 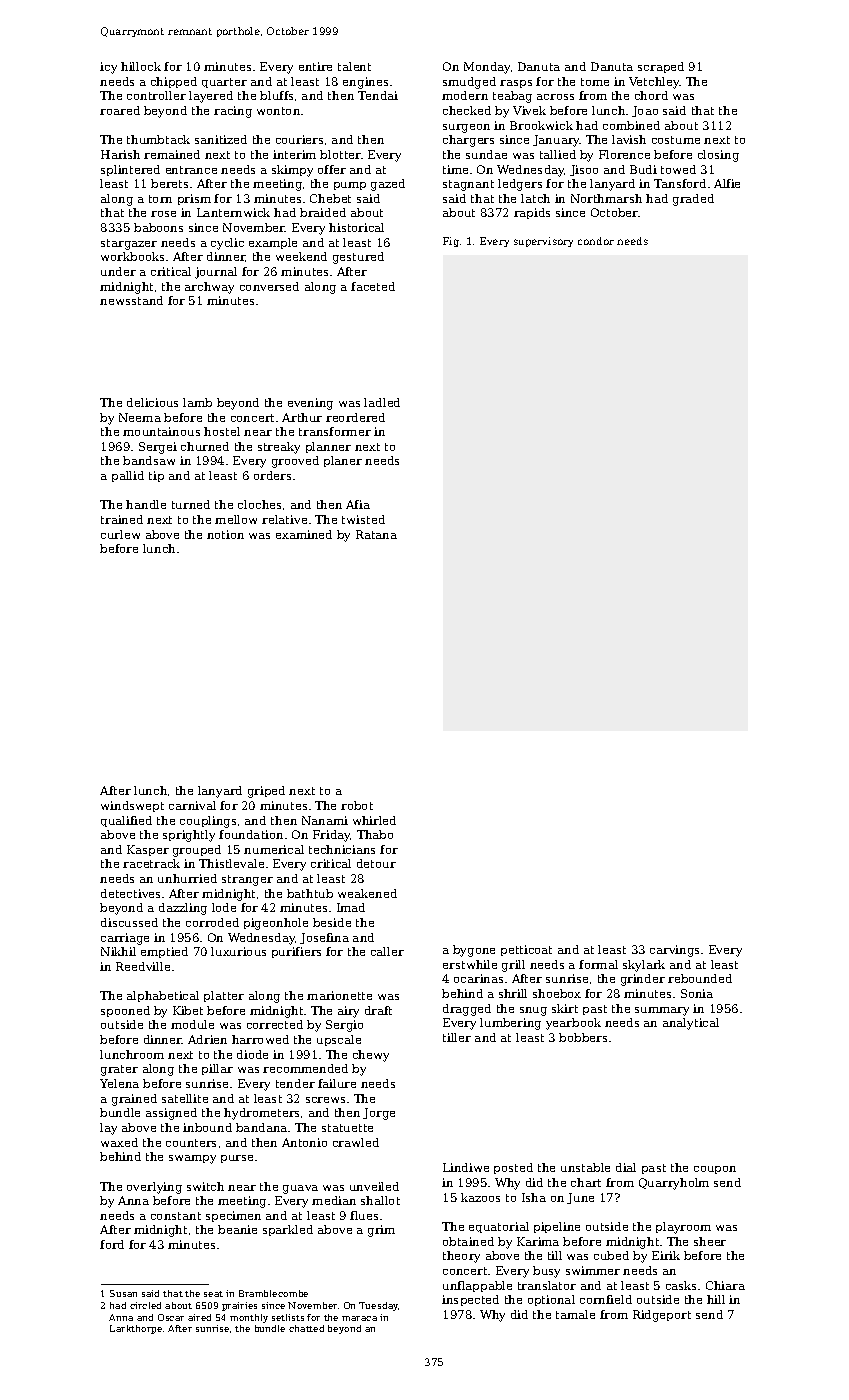 What do you see at coordinates (224, 83) in the image?
I see `quarter` at bounding box center [224, 83].
